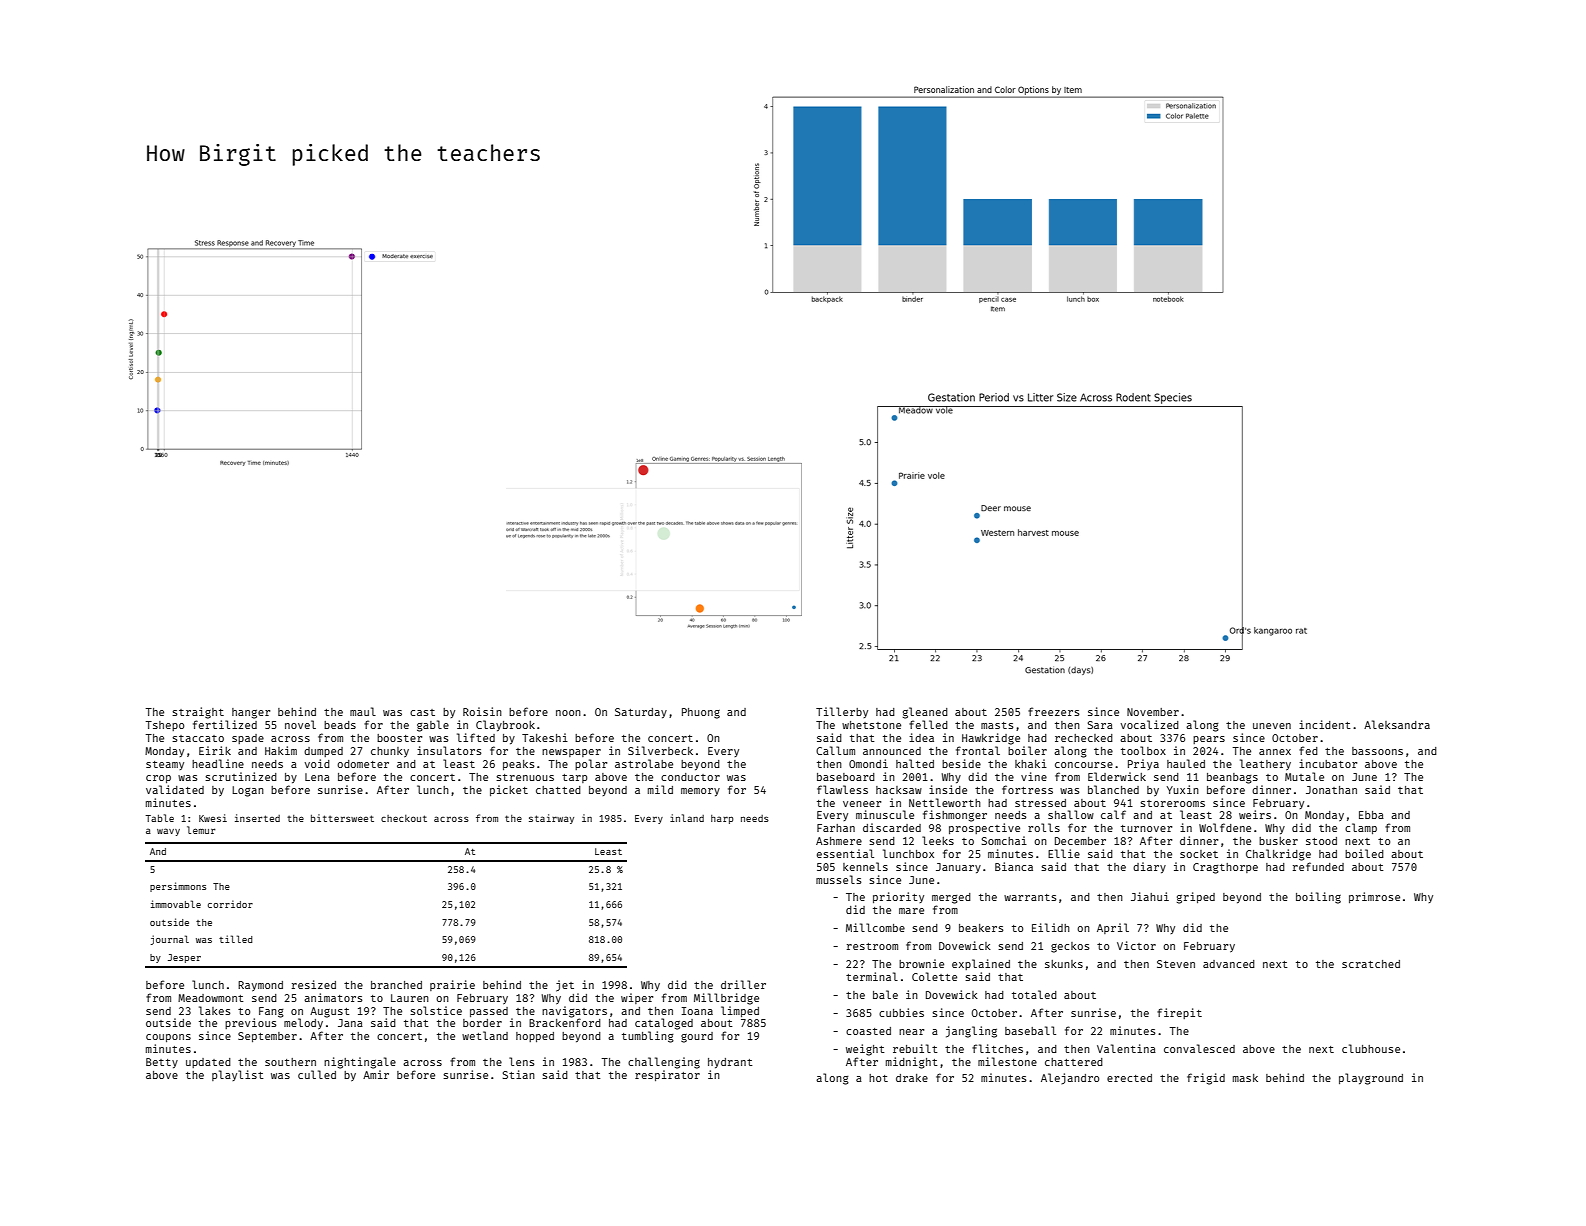 The width and height of the screenshot is (1586, 1226). I want to click on maul, so click(363, 711).
